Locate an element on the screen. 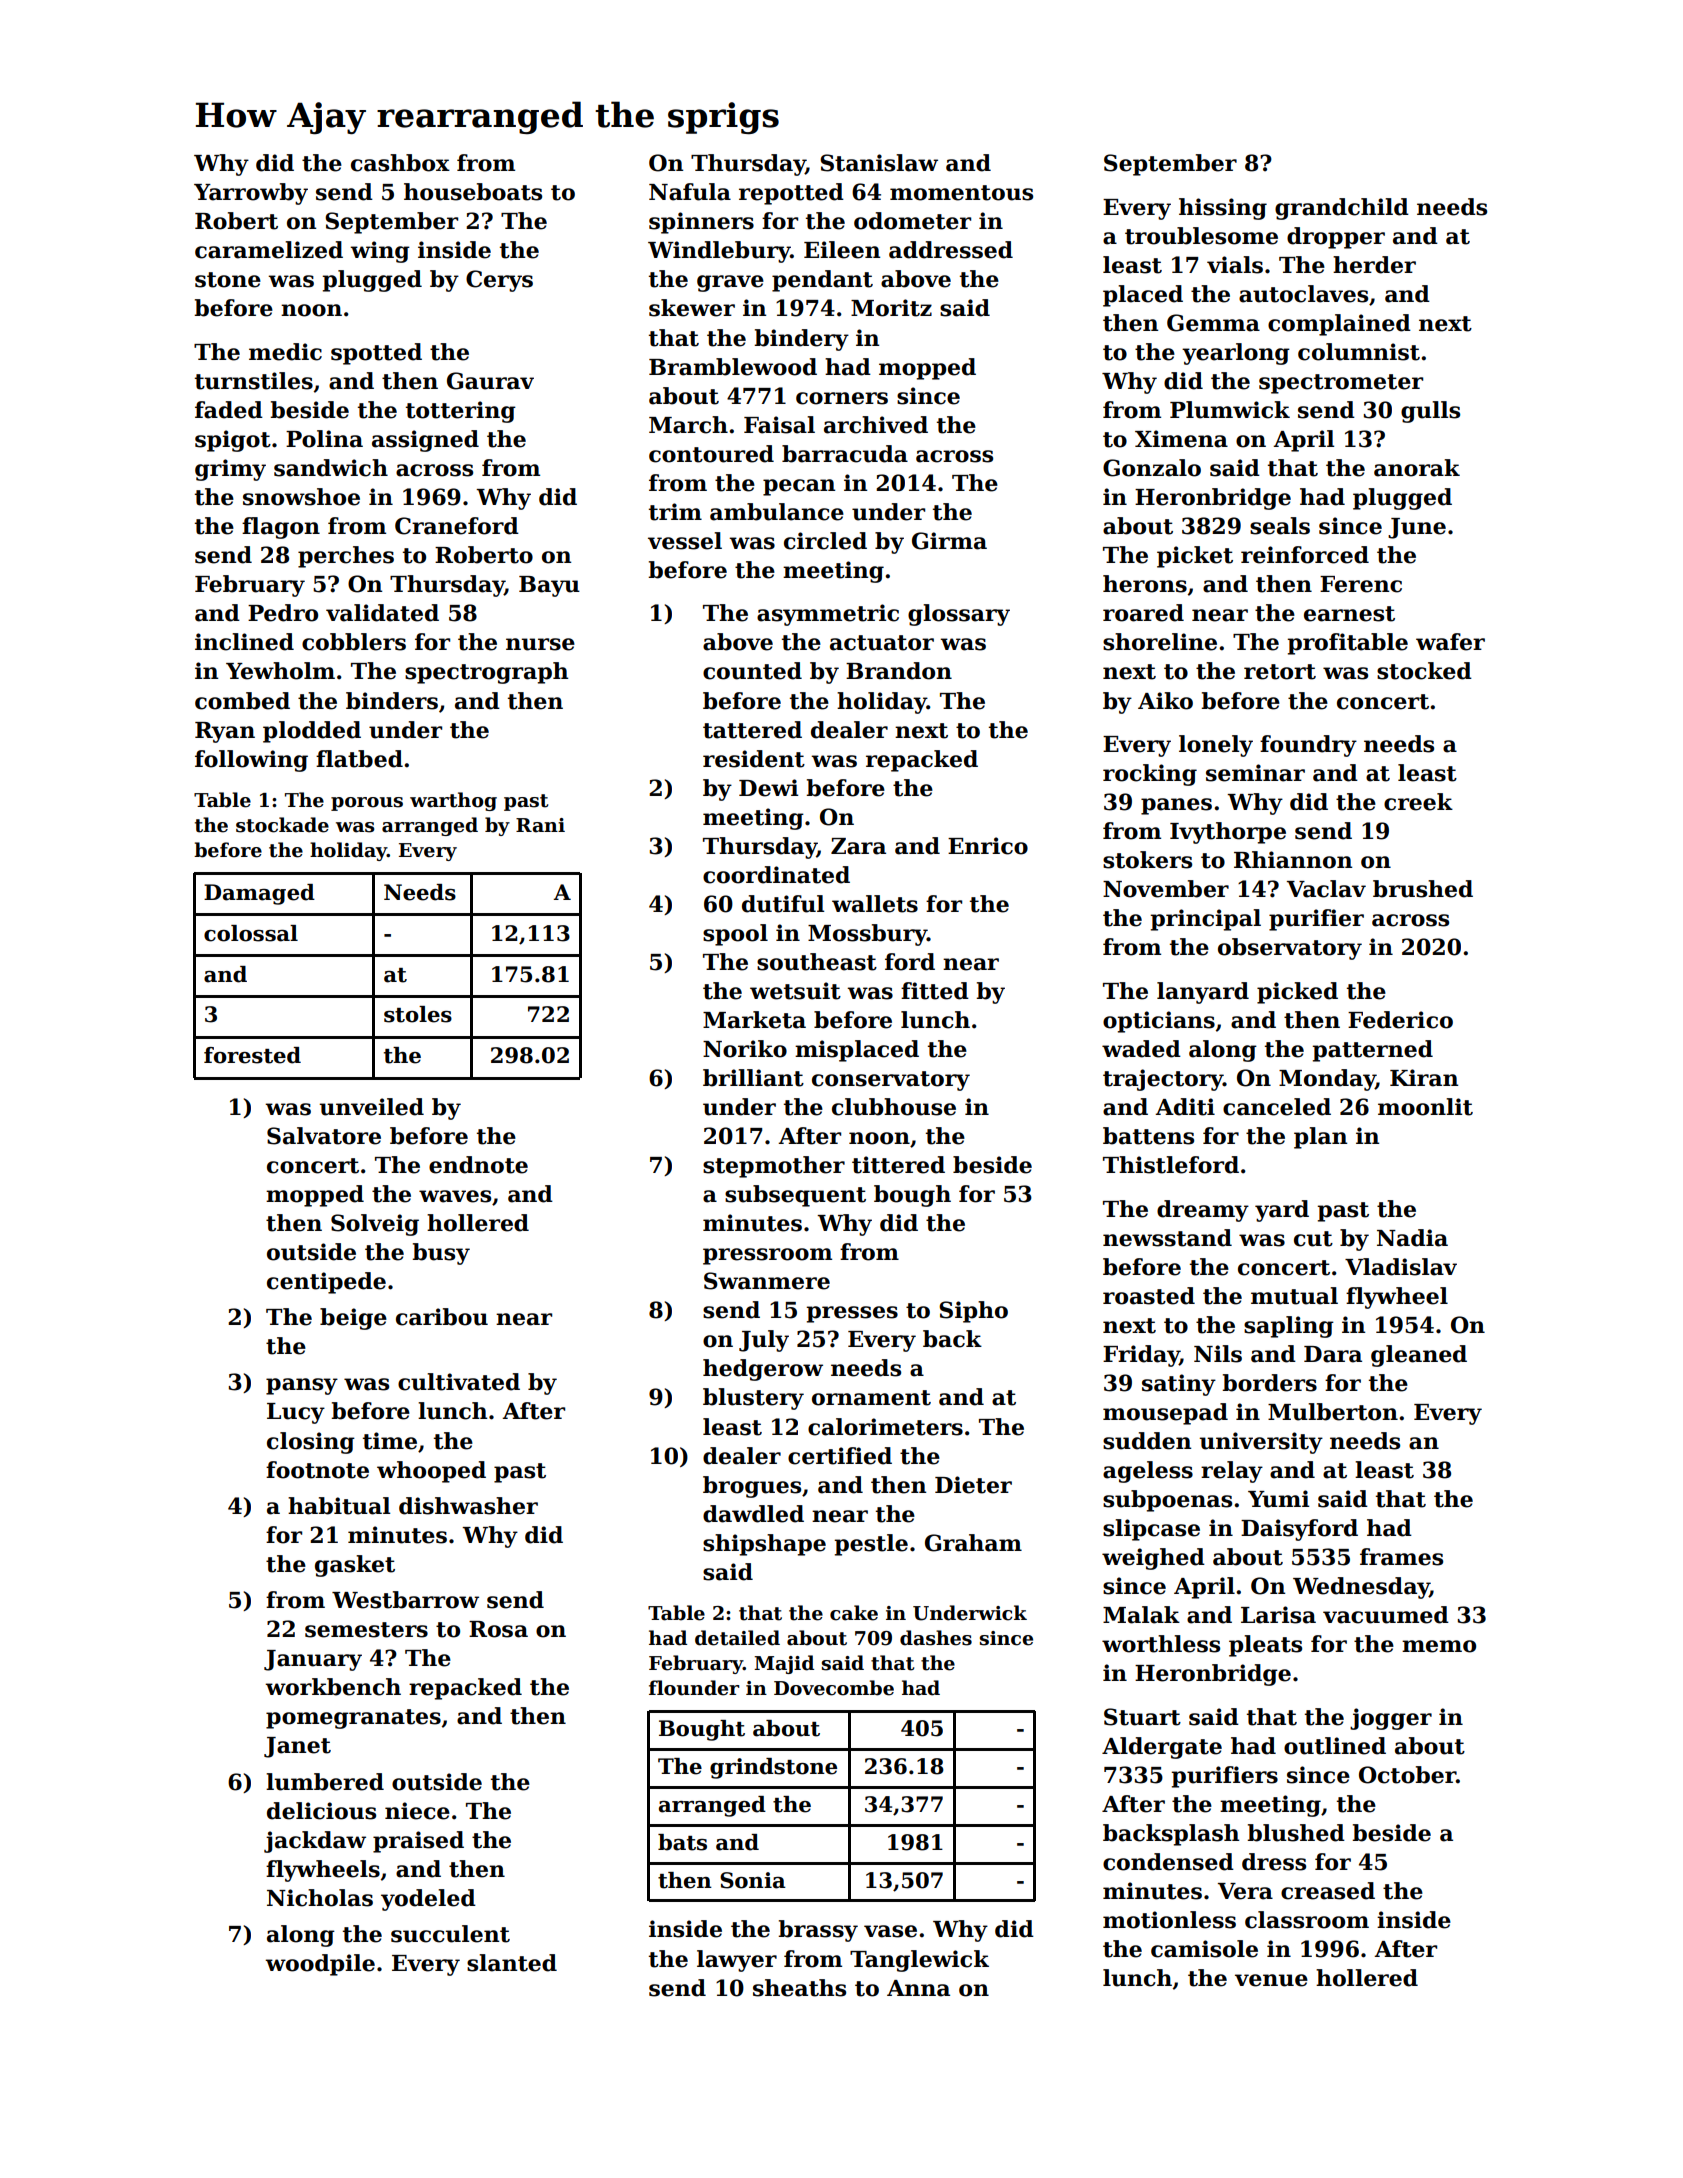 The height and width of the screenshot is (2178, 1683). faded is located at coordinates (229, 410).
